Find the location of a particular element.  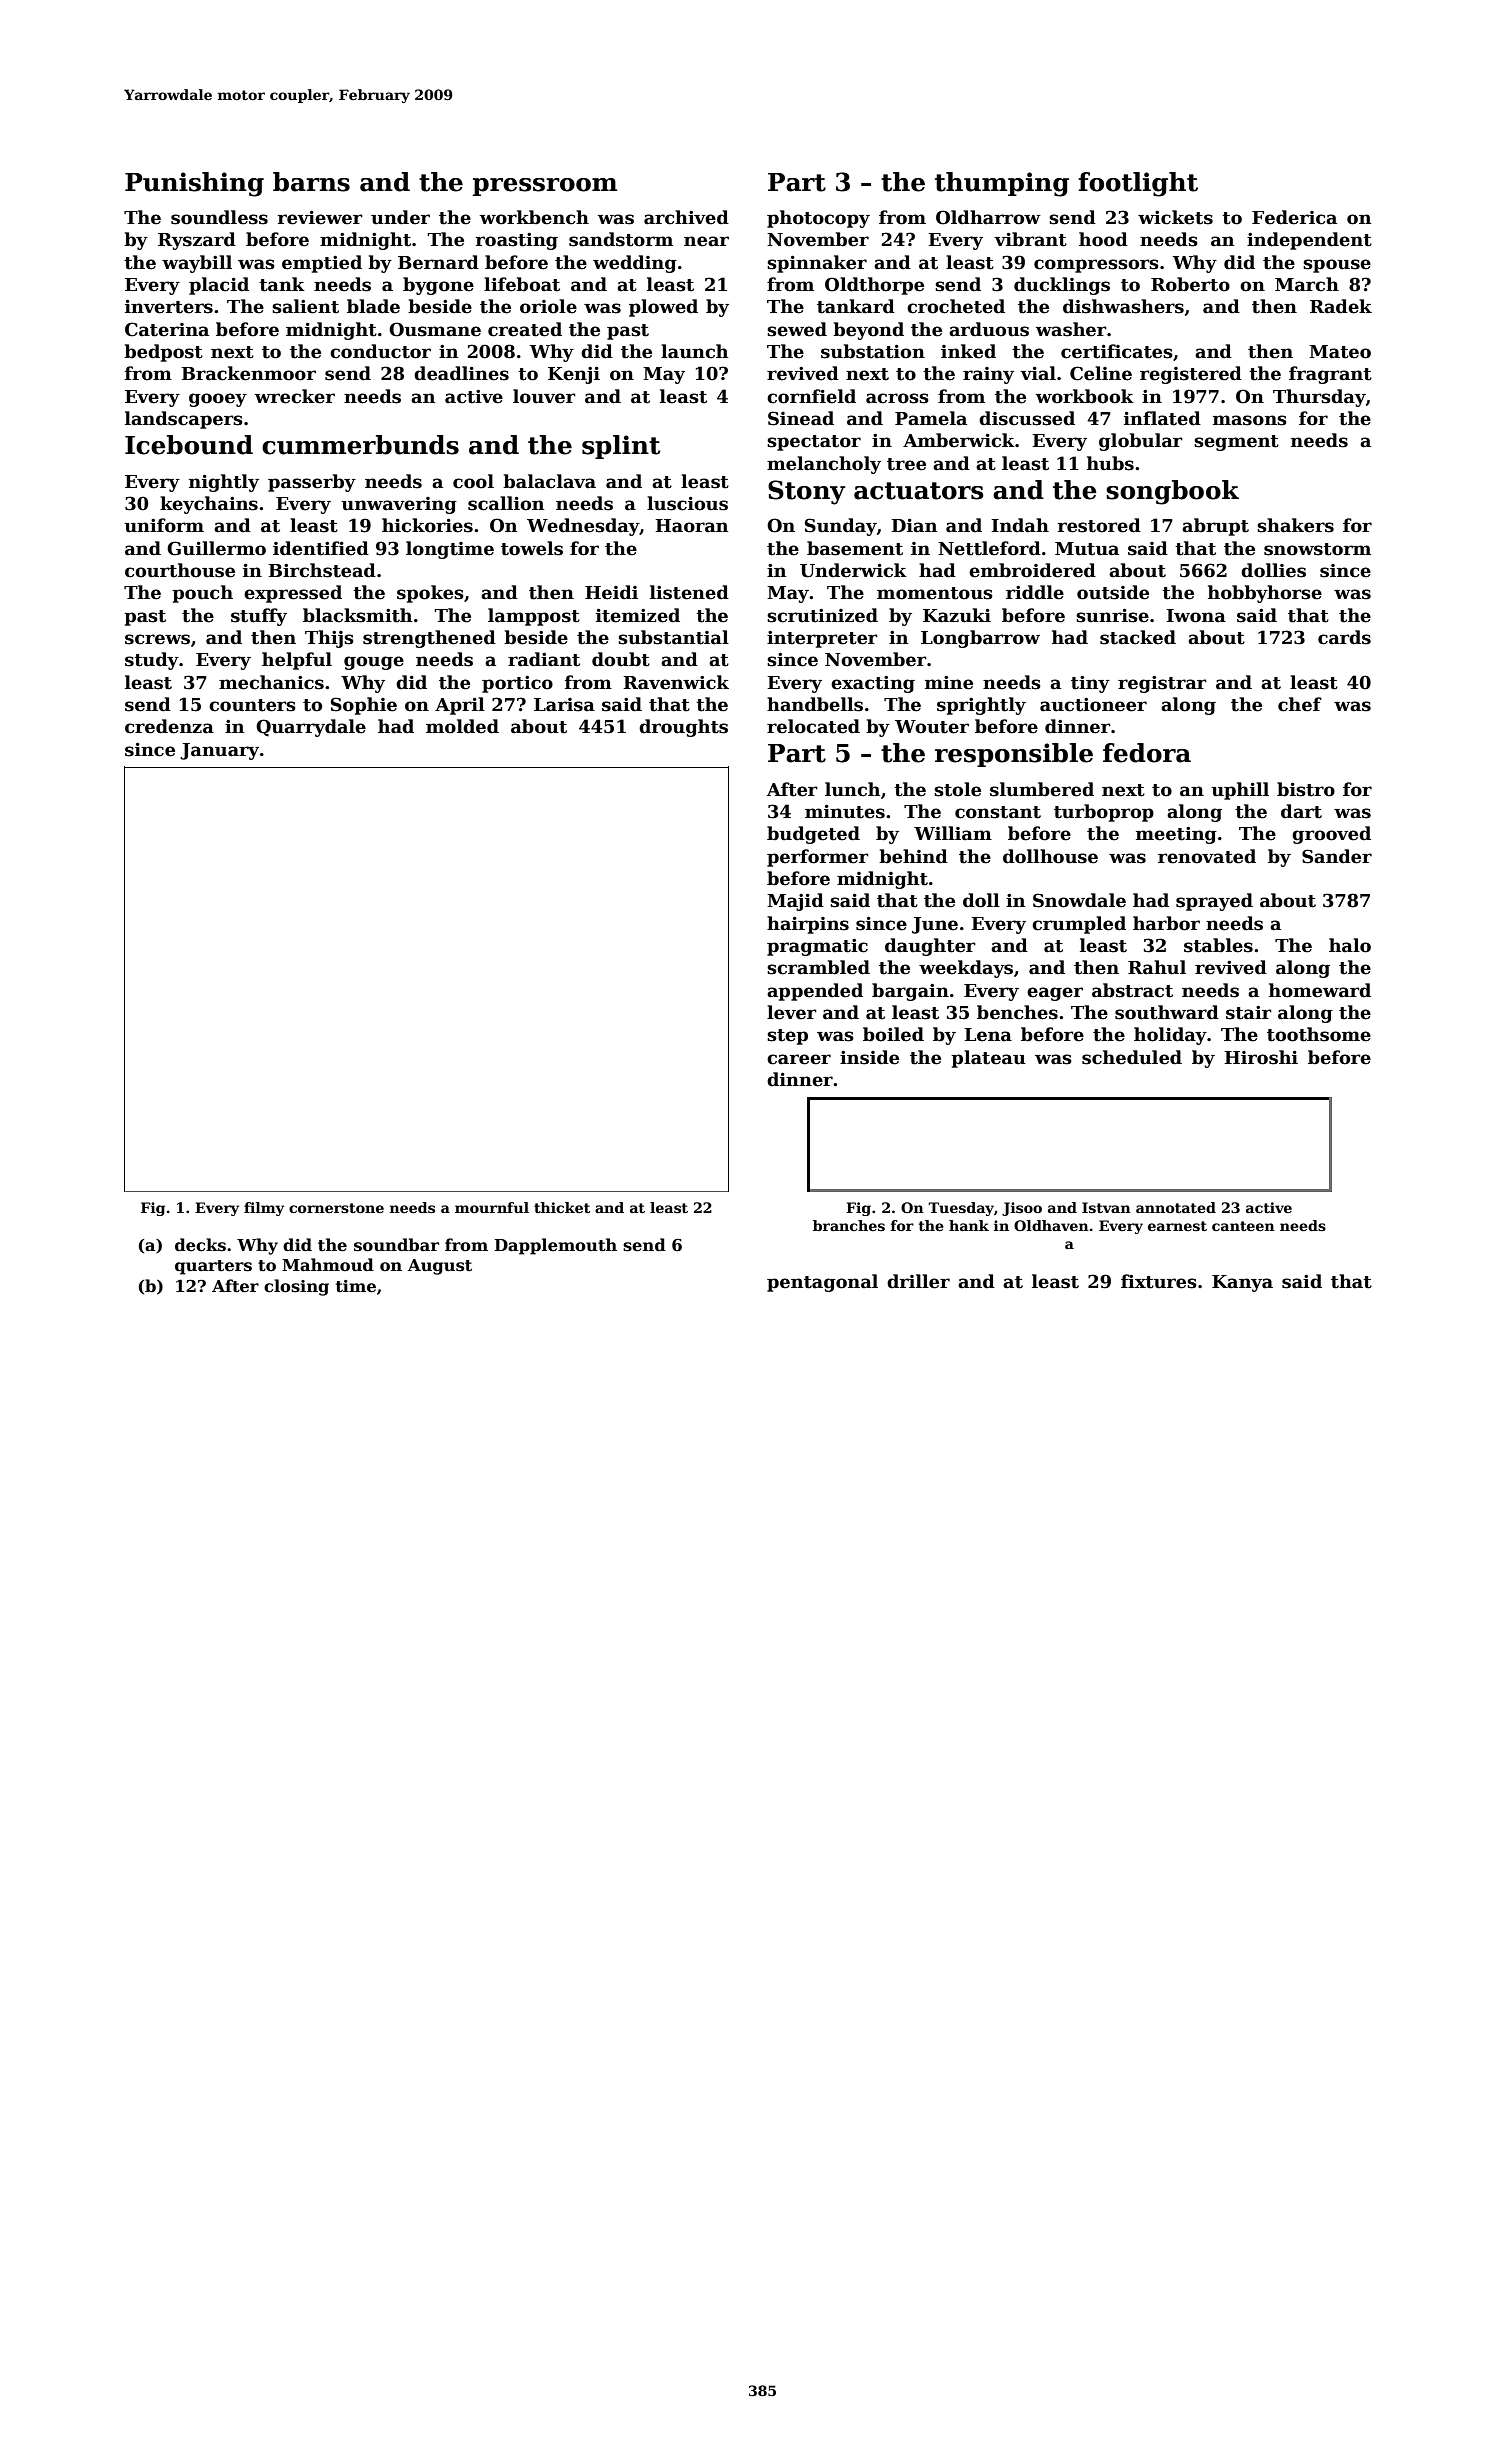

Thursday is located at coordinates (1319, 398).
